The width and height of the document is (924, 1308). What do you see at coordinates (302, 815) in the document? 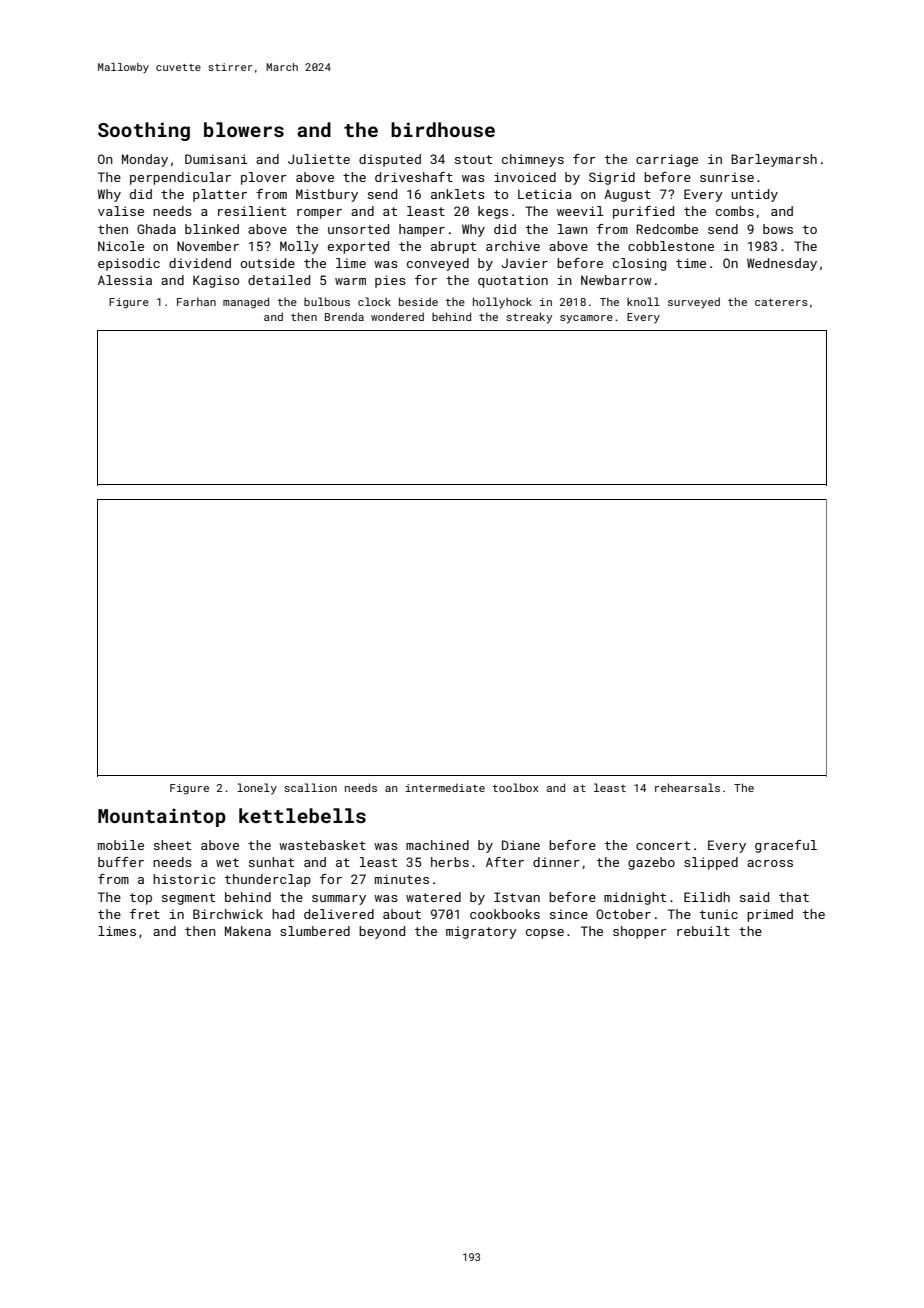
I see `kettlebells` at bounding box center [302, 815].
